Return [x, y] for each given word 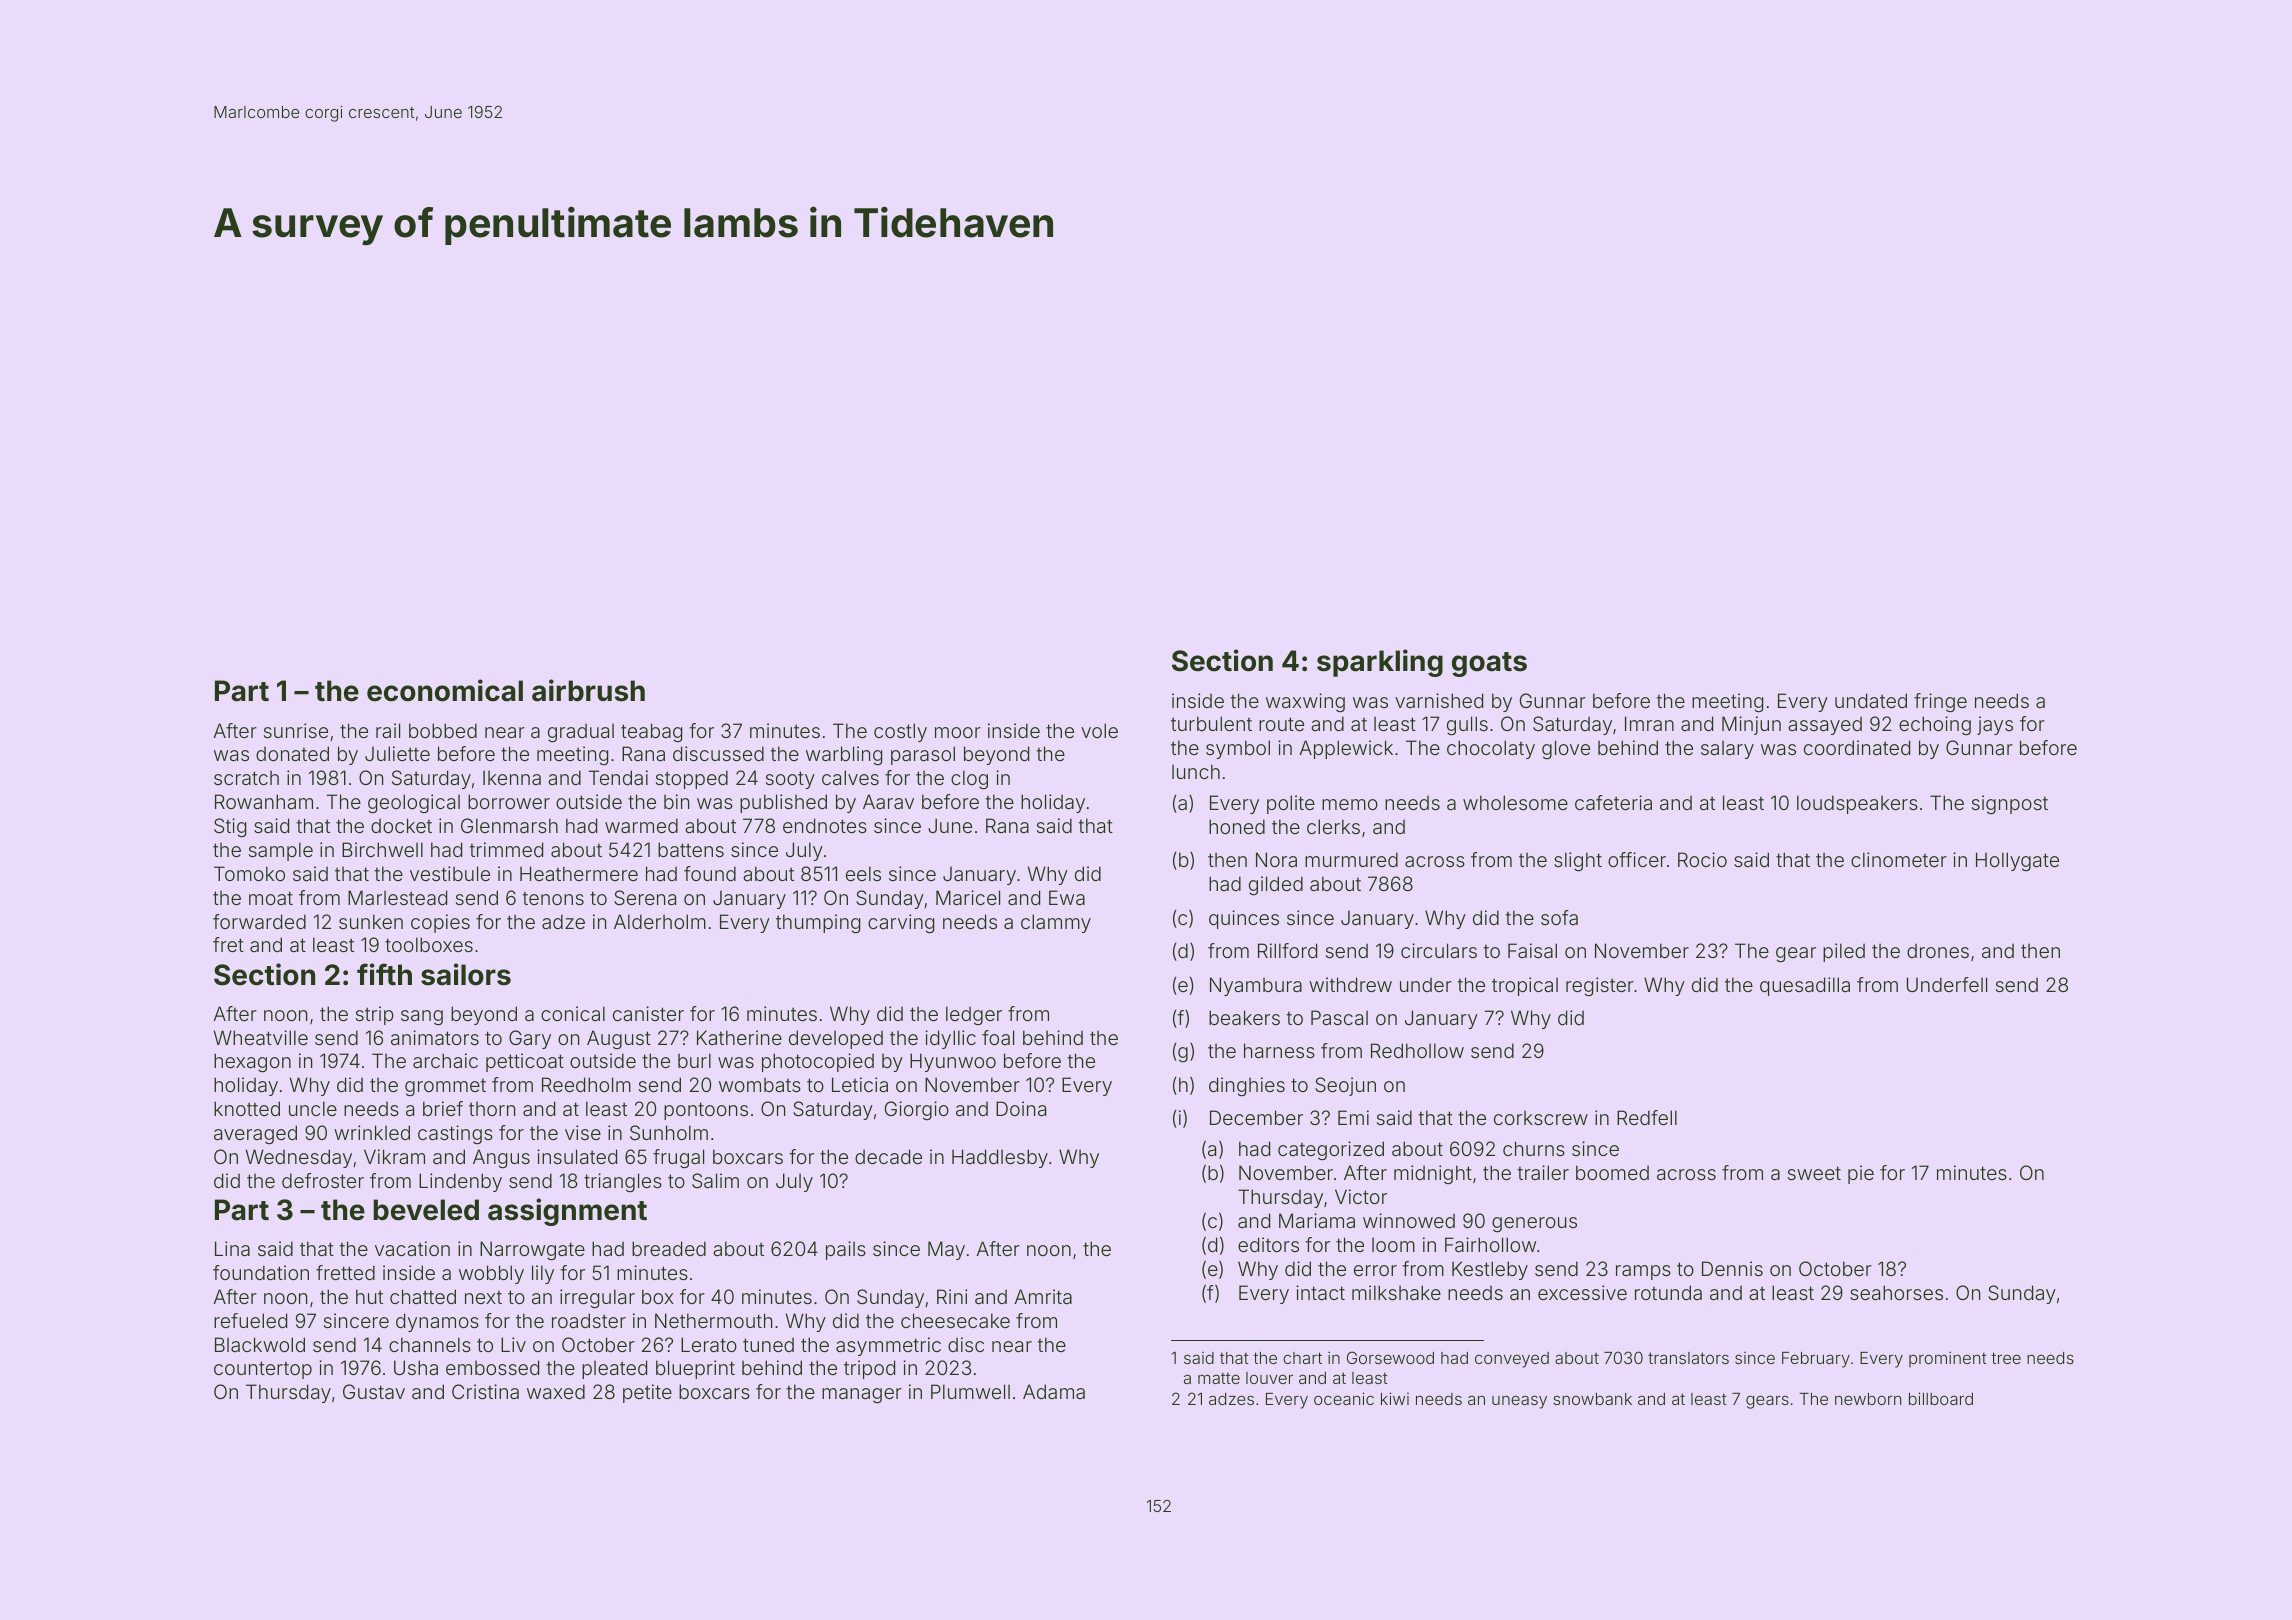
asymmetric [888, 1346]
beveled [426, 1210]
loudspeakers [1857, 804]
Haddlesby [1000, 1158]
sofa [1559, 917]
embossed [492, 1367]
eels [863, 873]
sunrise [296, 730]
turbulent [1211, 723]
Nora [1276, 859]
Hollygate [2017, 861]
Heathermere [579, 873]
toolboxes [429, 944]
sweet [1814, 1173]
